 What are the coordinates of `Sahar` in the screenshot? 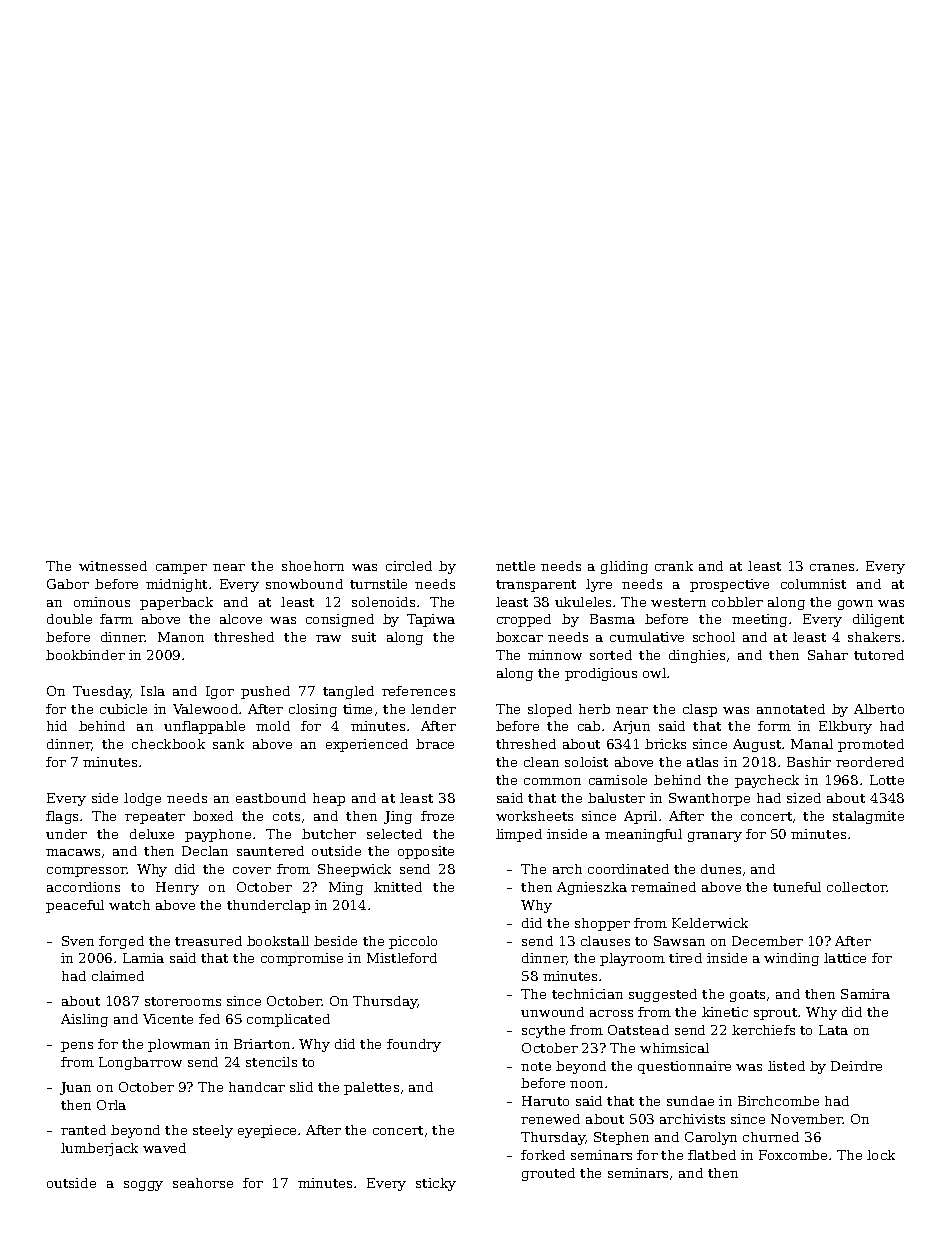 It's located at (828, 655).
